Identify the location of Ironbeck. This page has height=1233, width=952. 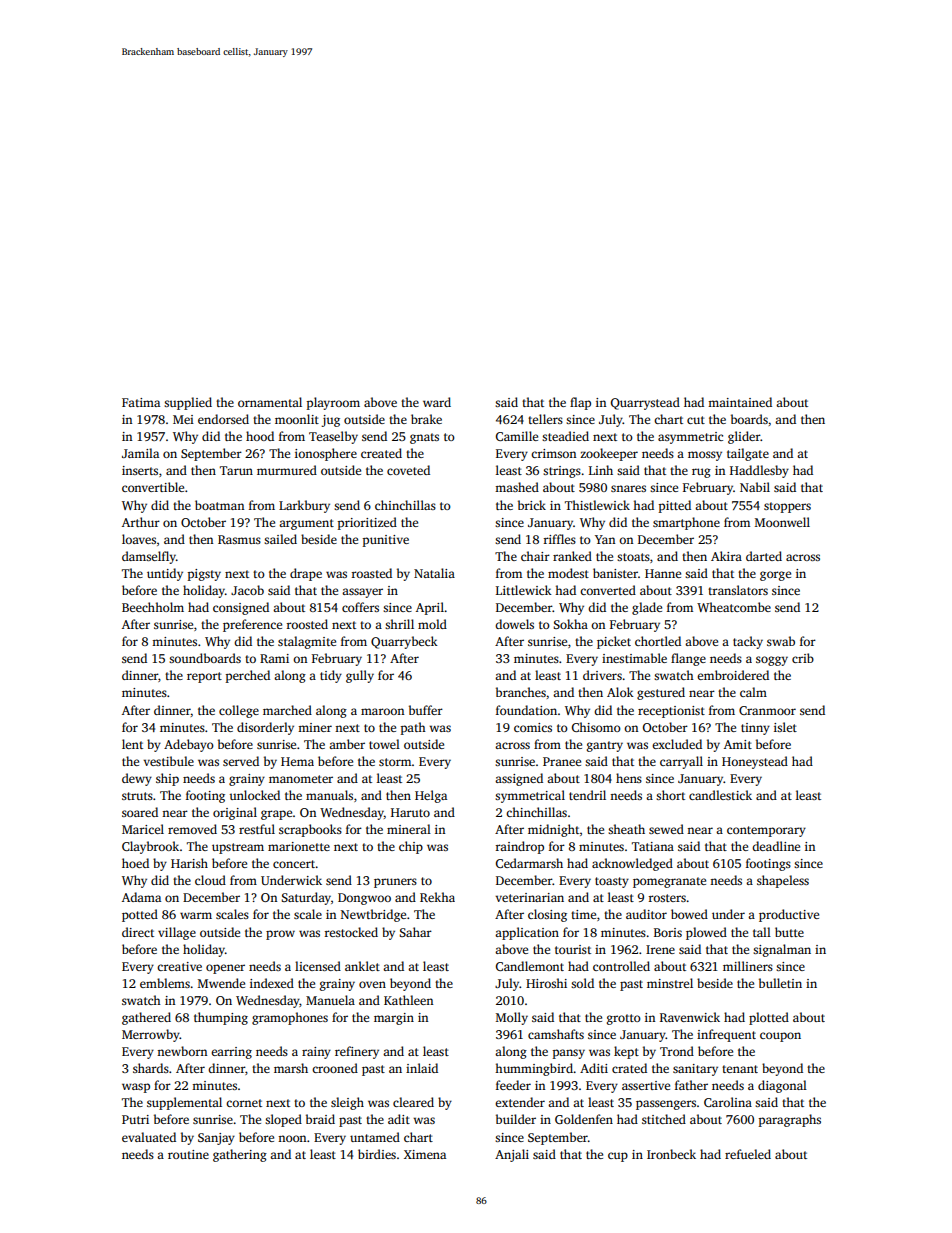
(671, 1154).
